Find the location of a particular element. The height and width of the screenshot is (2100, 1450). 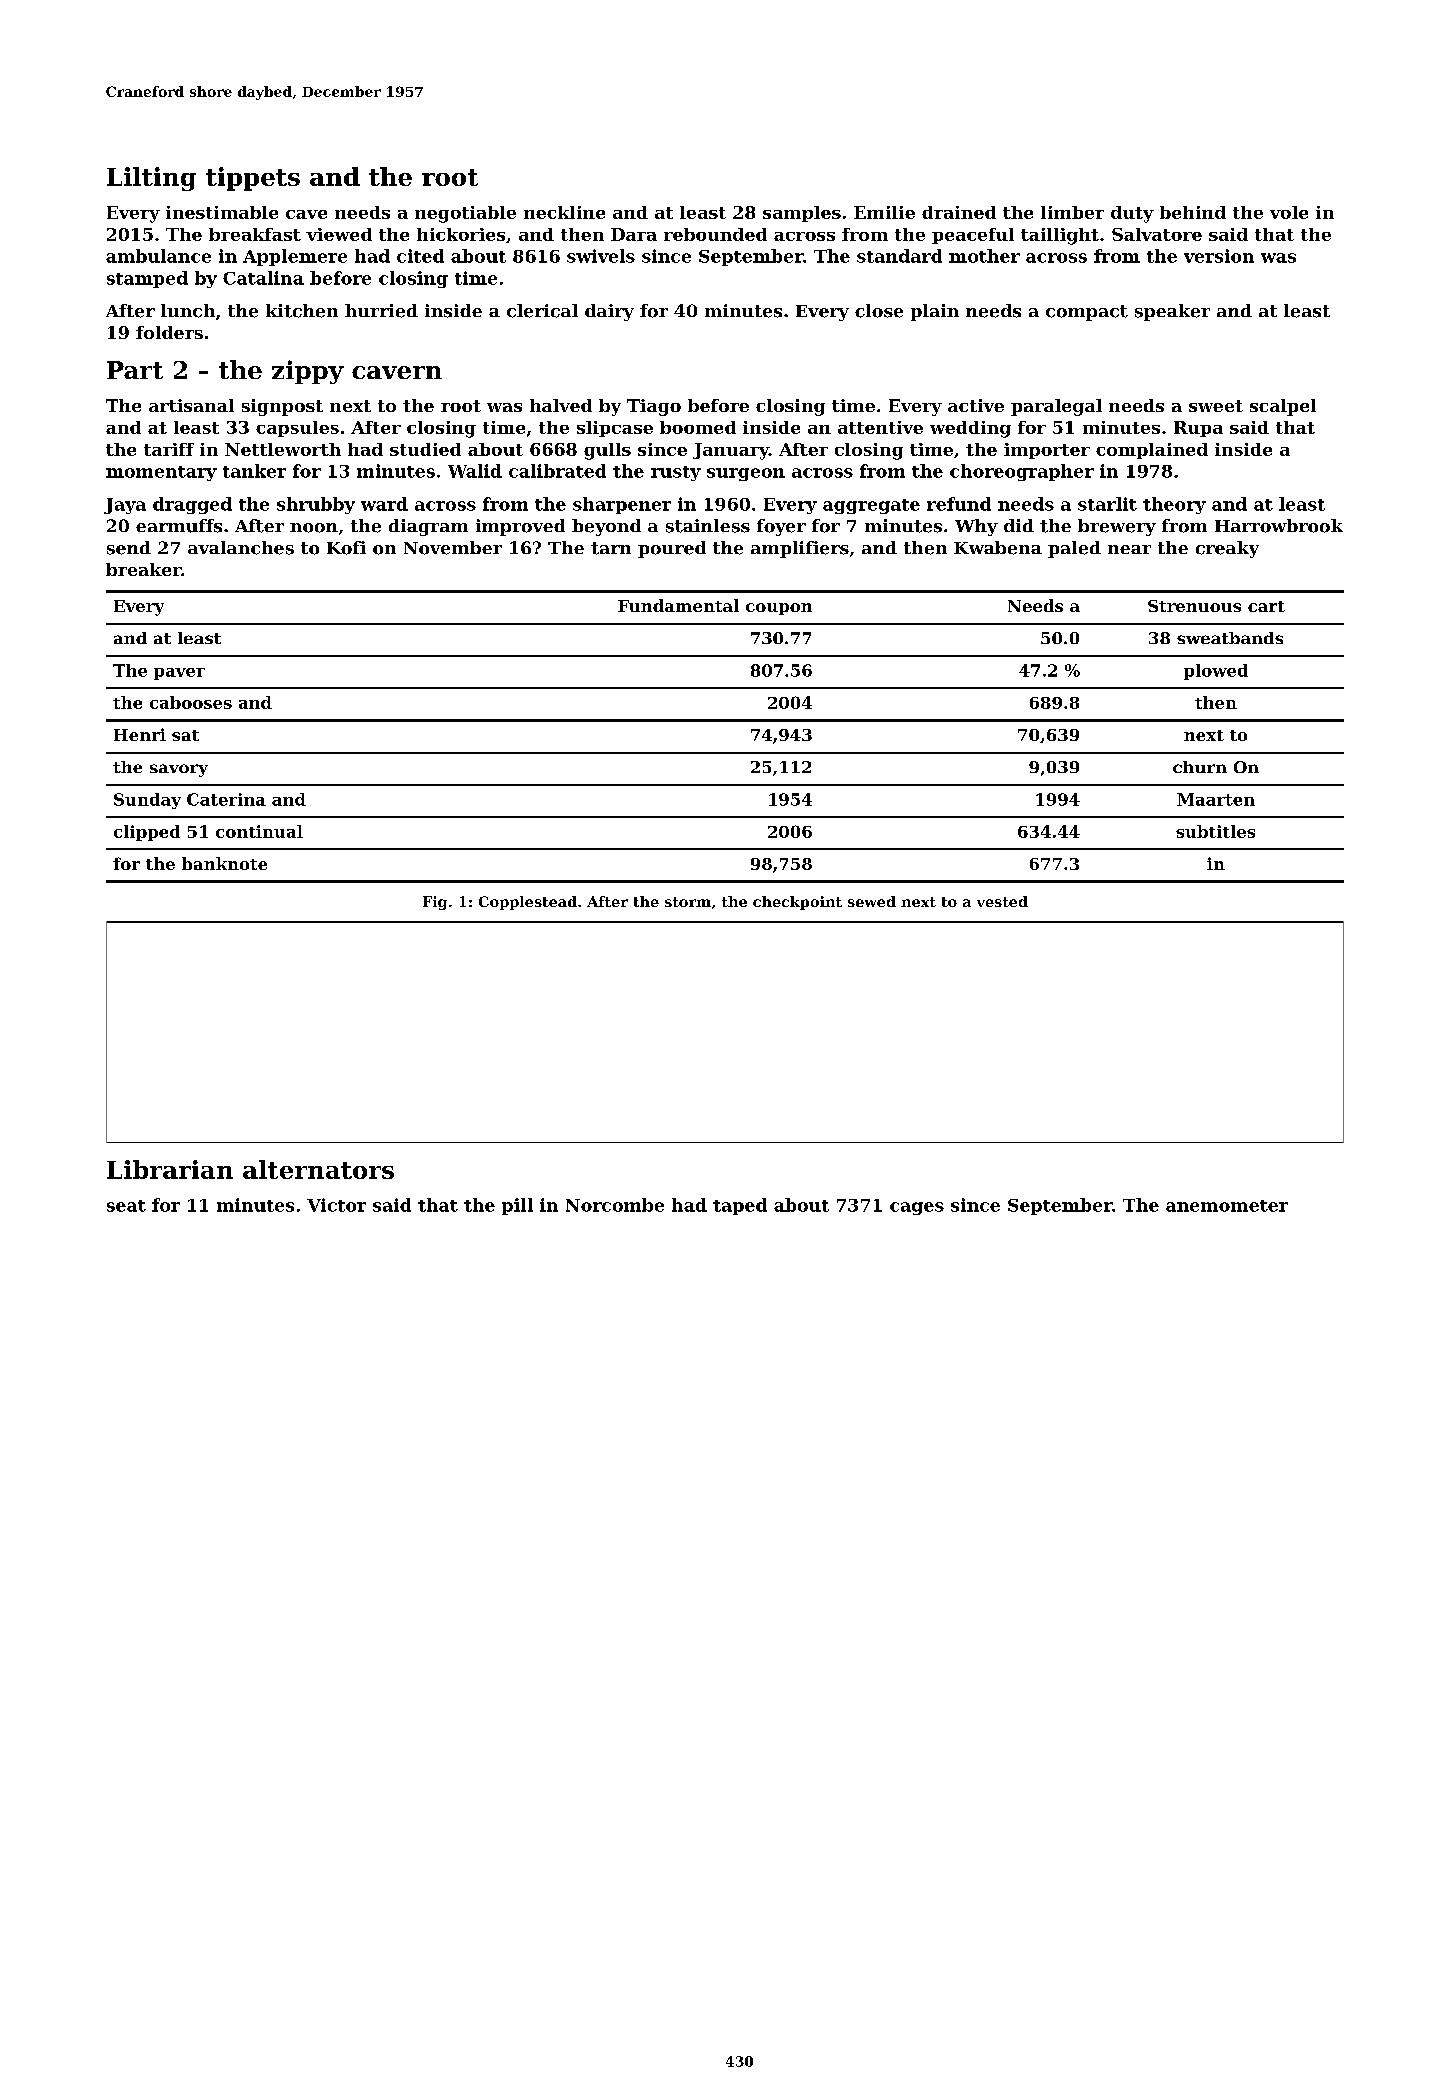

tarn is located at coordinates (611, 548).
